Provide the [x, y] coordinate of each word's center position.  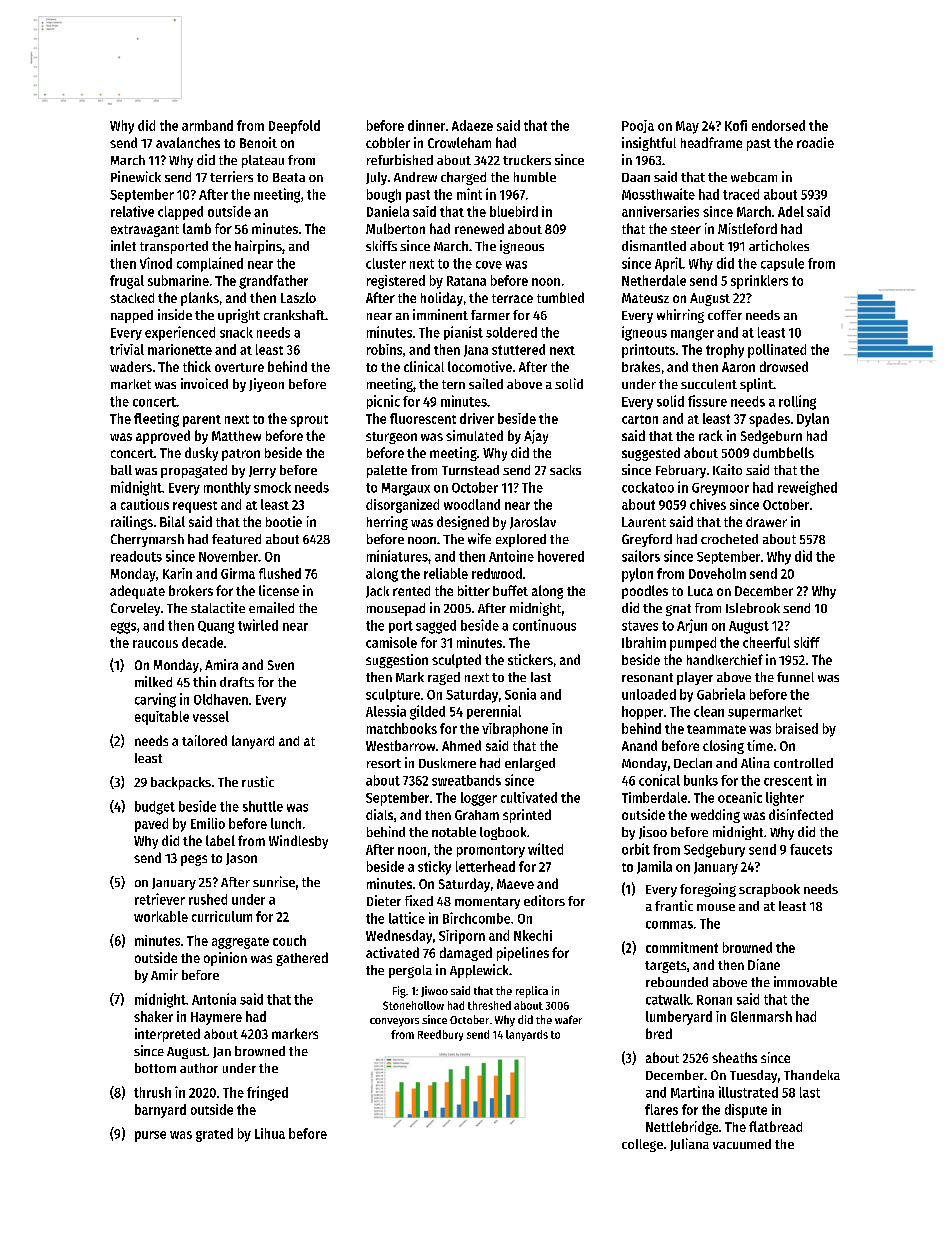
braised [797, 728]
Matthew [236, 436]
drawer [766, 522]
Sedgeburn [771, 437]
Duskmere [447, 763]
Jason [241, 859]
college [642, 1145]
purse [150, 1136]
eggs [123, 628]
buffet [510, 590]
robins [384, 349]
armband [207, 125]
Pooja [638, 126]
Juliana [689, 1144]
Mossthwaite [658, 194]
